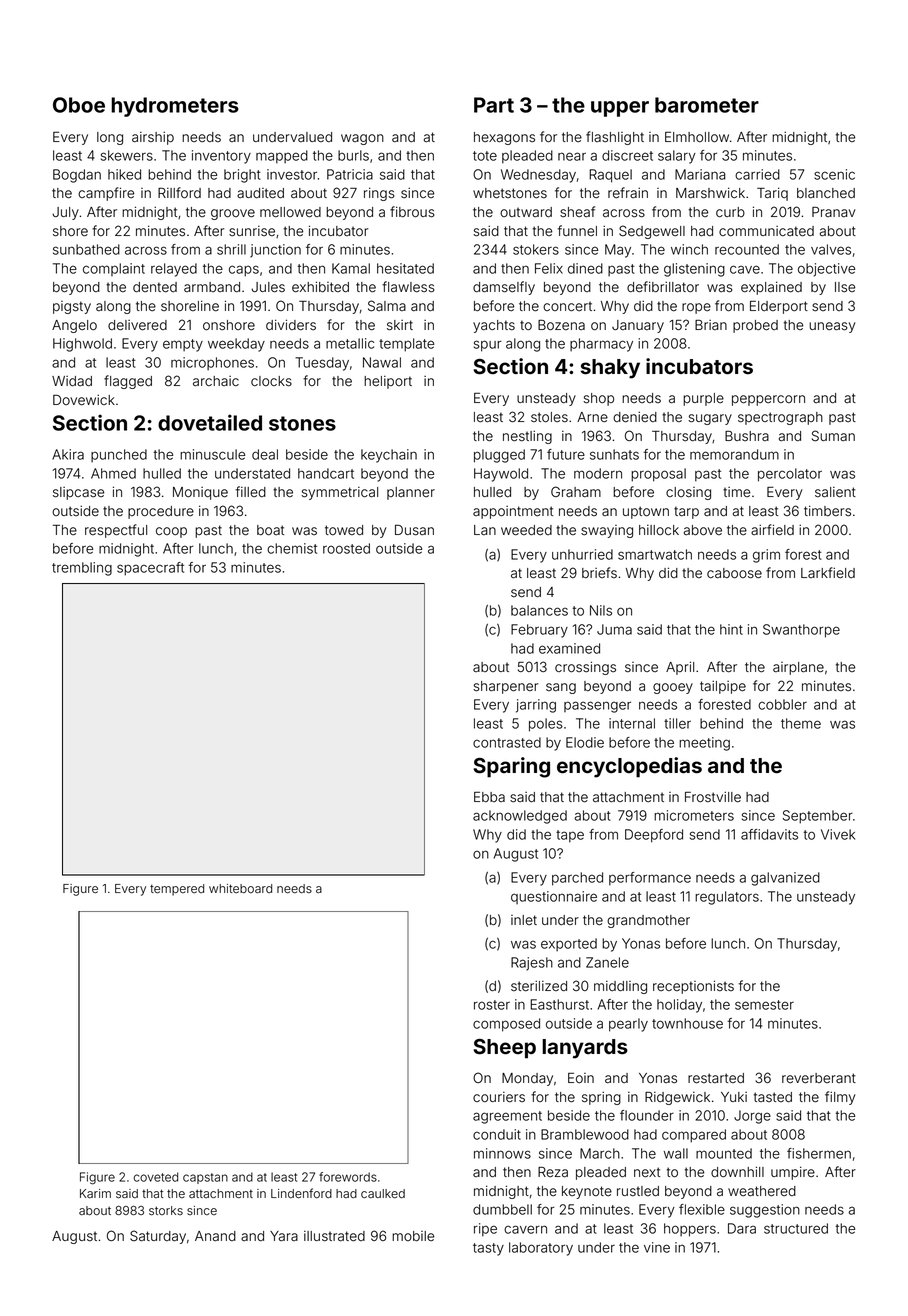 The image size is (908, 1316). What do you see at coordinates (346, 548) in the document?
I see `roosted` at bounding box center [346, 548].
